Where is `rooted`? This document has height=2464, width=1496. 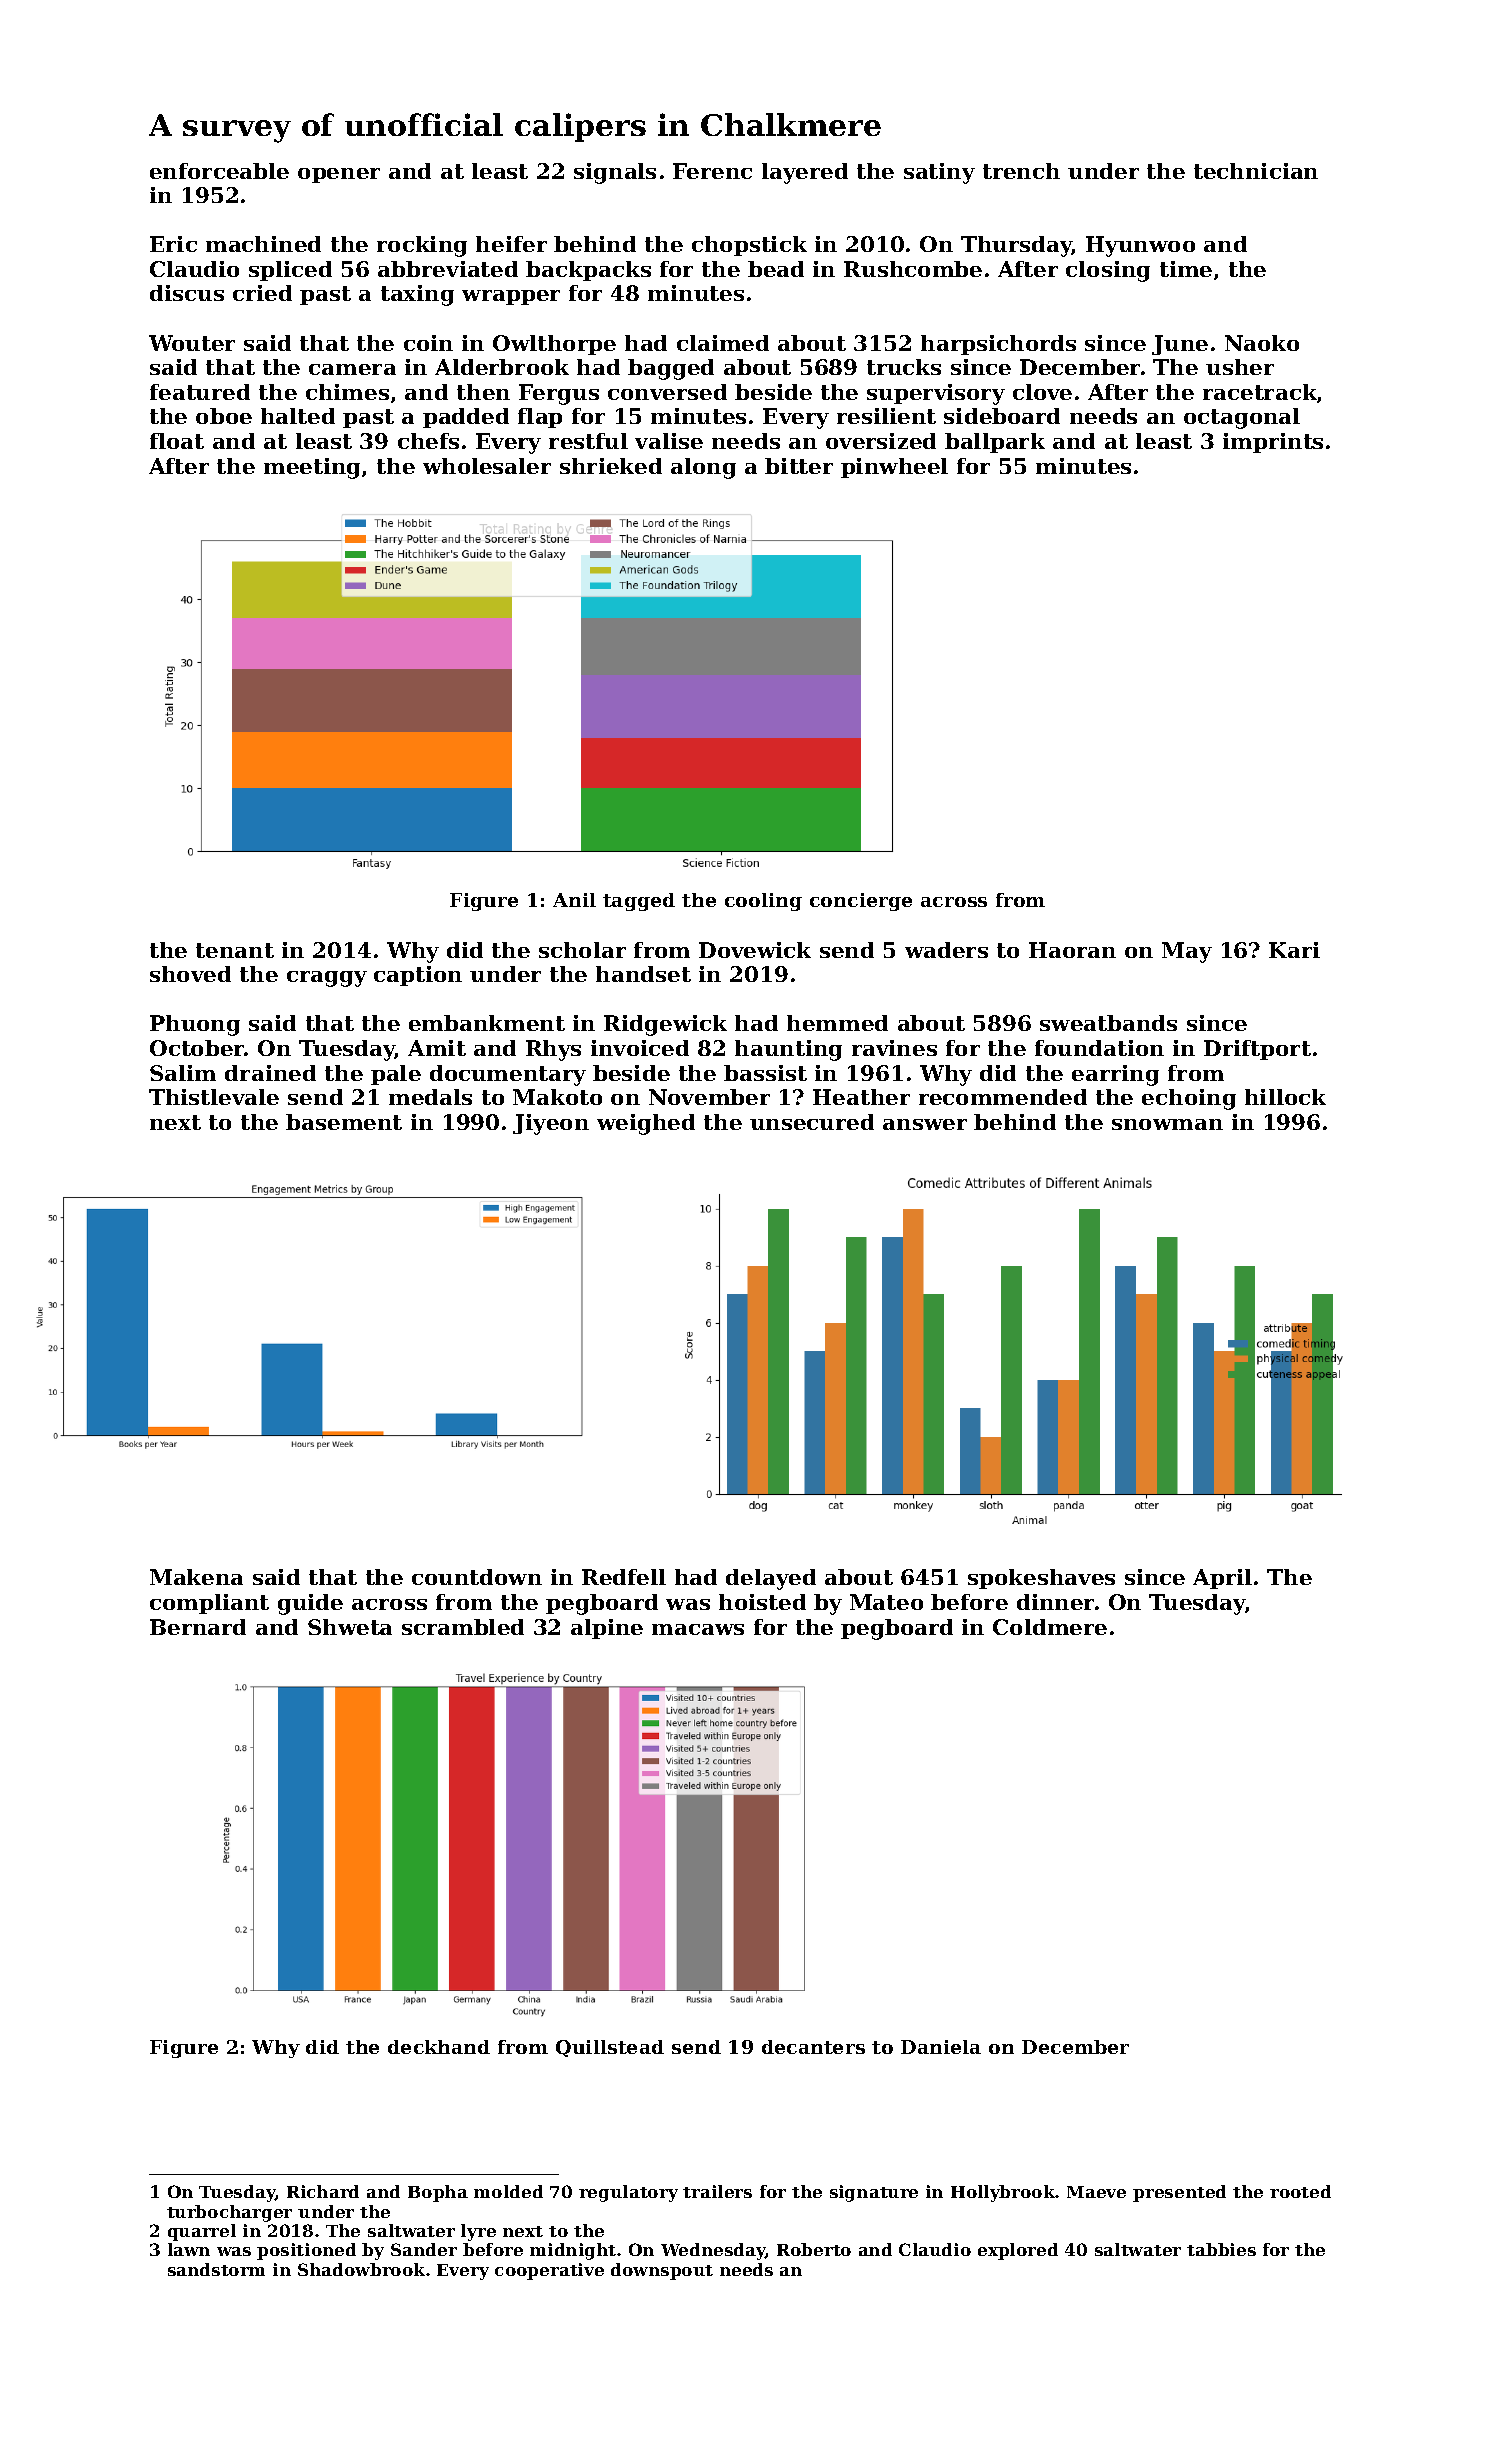
rooted is located at coordinates (1300, 2191).
